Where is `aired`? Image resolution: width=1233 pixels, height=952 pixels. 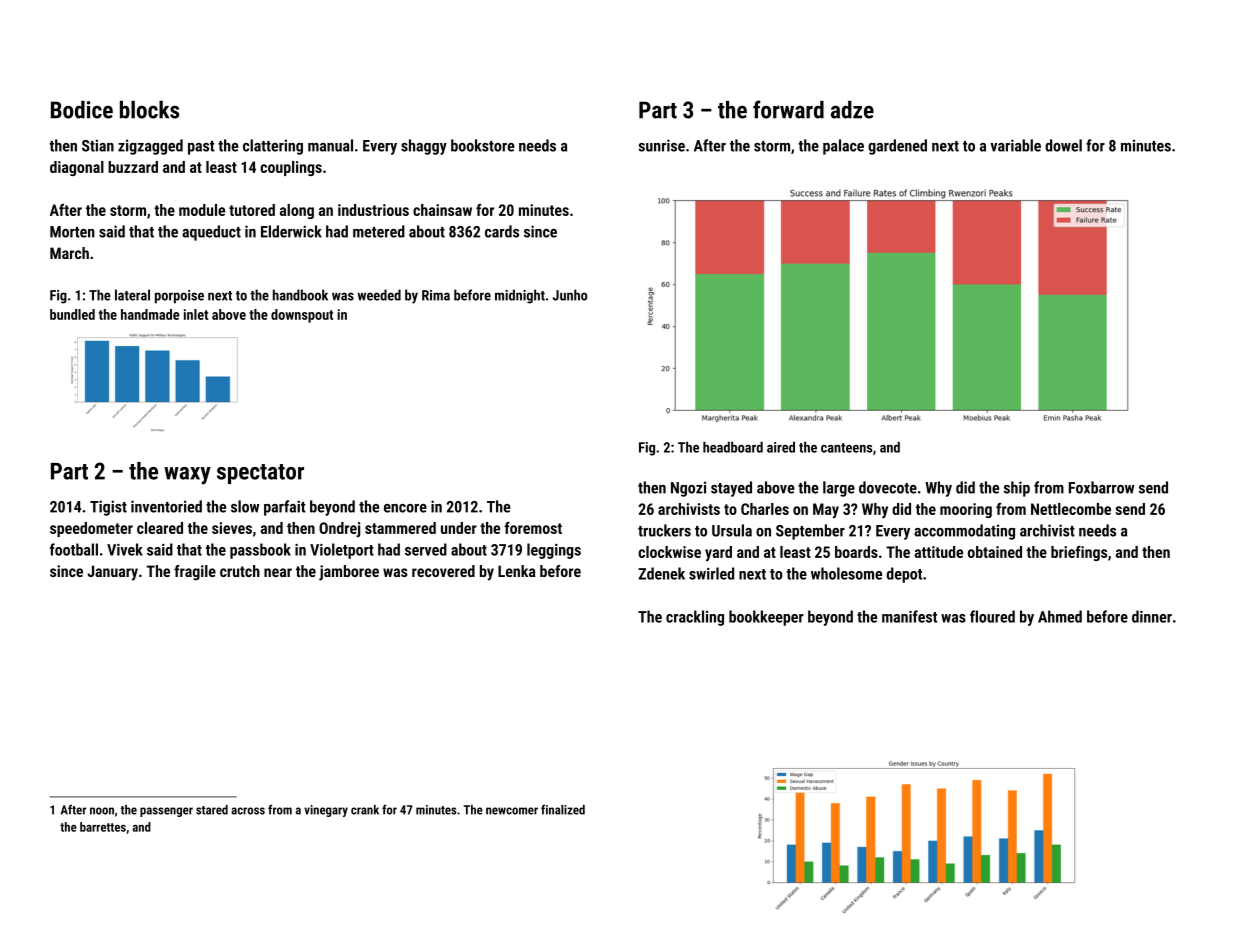
aired is located at coordinates (781, 447).
